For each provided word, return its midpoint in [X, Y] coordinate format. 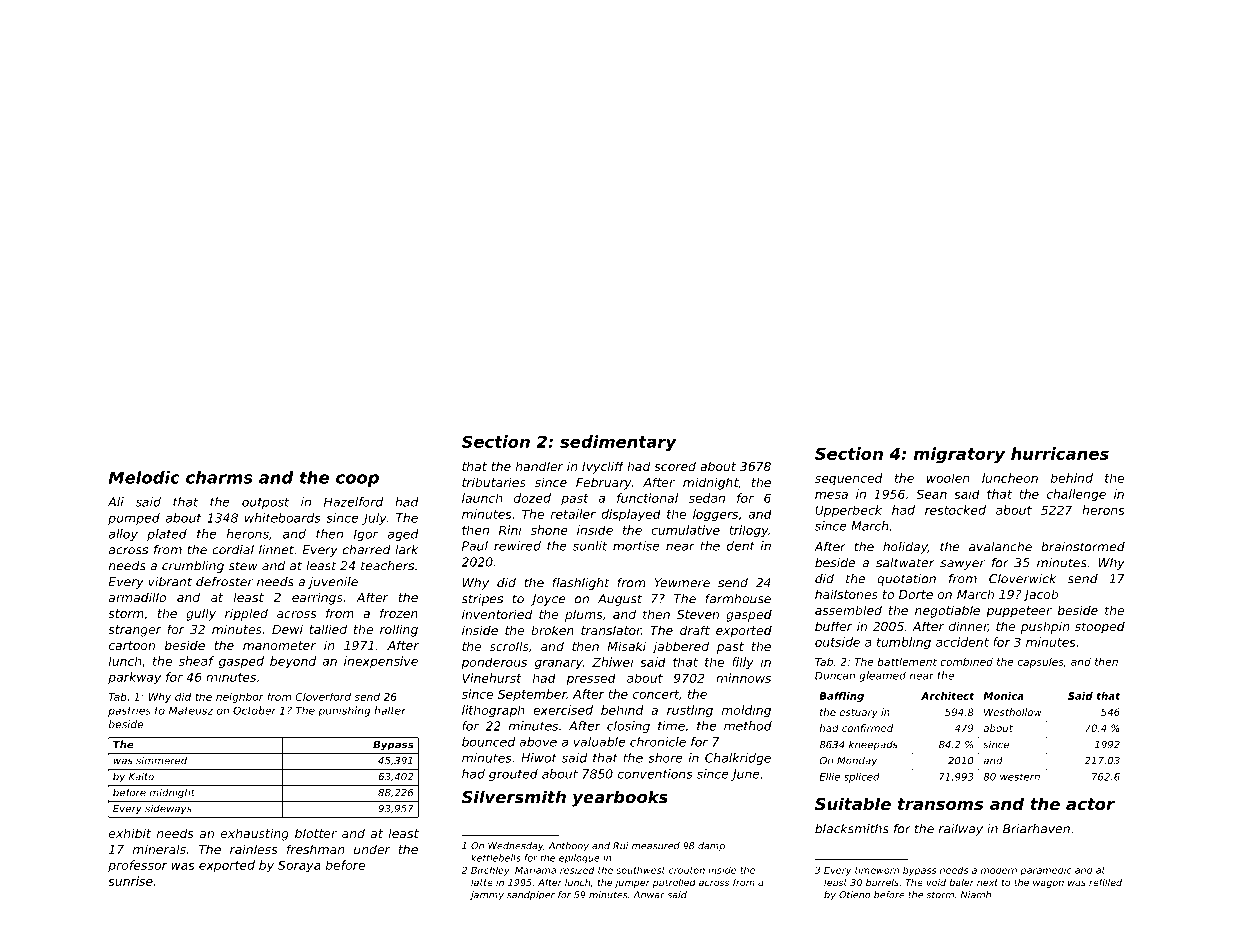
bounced [488, 742]
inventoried [497, 614]
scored [675, 466]
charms [219, 477]
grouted [513, 775]
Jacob [1041, 595]
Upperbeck [848, 511]
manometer [279, 645]
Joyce [548, 600]
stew [243, 566]
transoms [940, 804]
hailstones [846, 594]
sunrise [130, 881]
